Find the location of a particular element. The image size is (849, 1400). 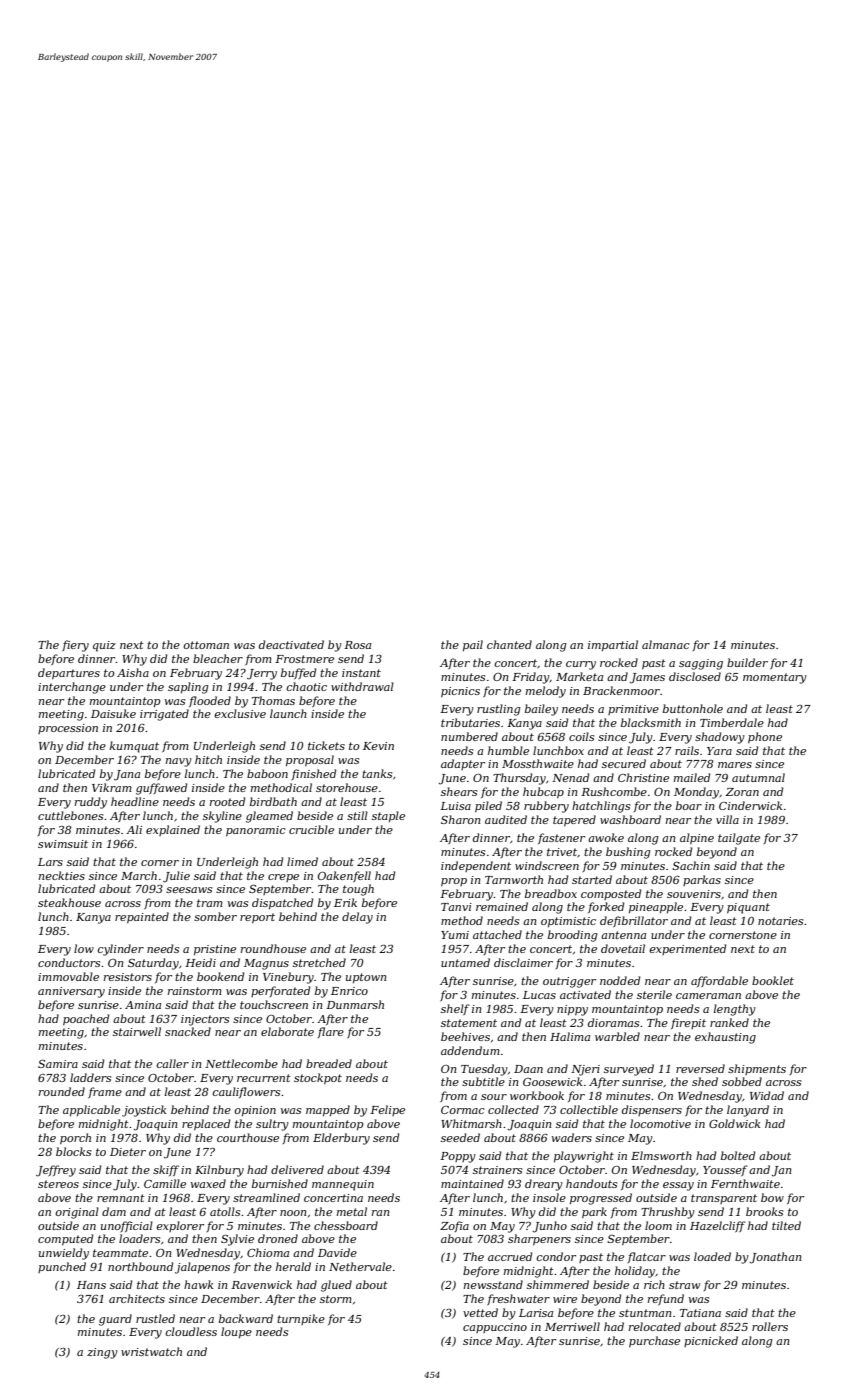

Goldwick is located at coordinates (735, 1123).
